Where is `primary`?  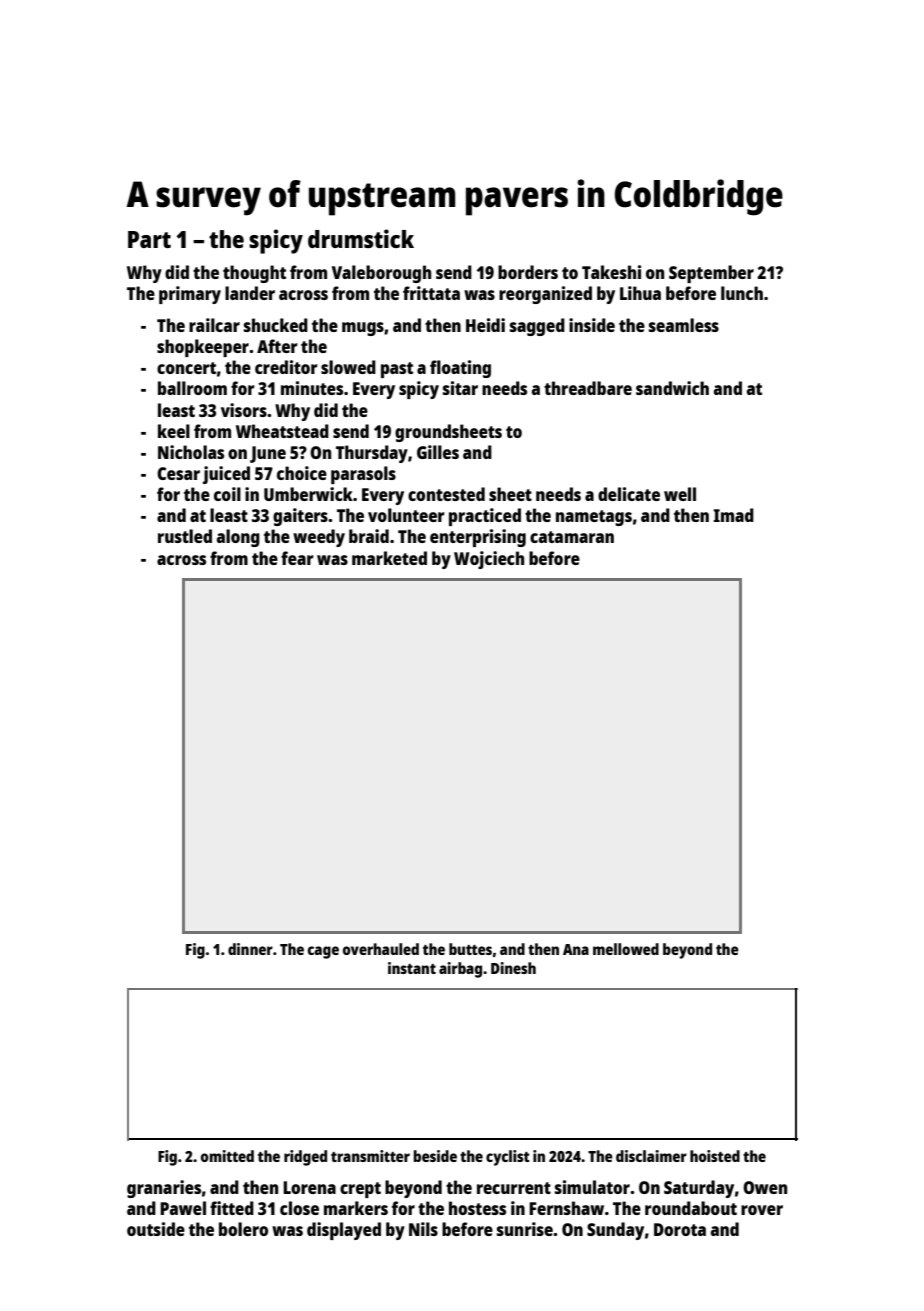
primary is located at coordinates (190, 295).
